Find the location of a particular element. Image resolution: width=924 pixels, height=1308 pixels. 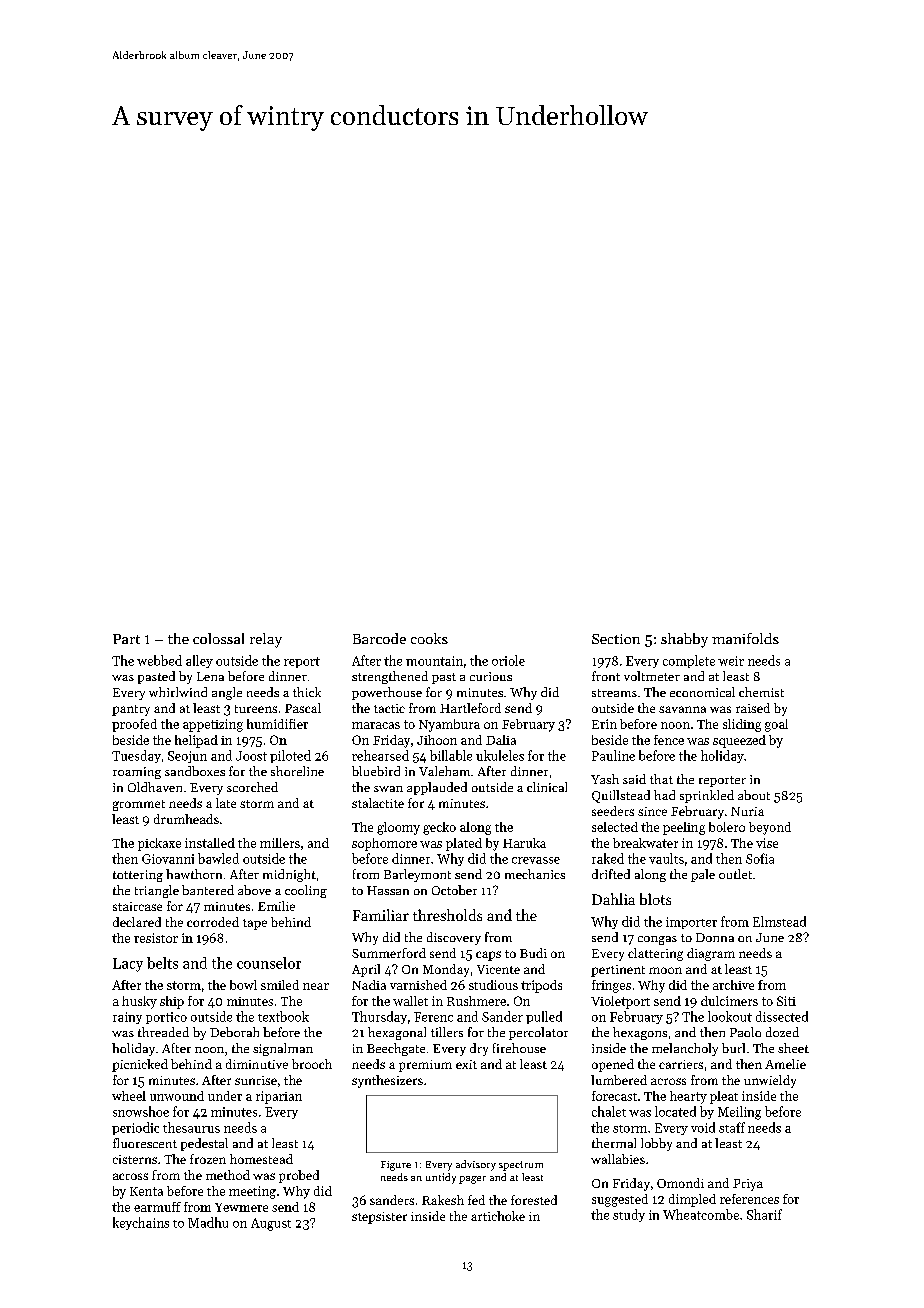

Vicente is located at coordinates (498, 969).
